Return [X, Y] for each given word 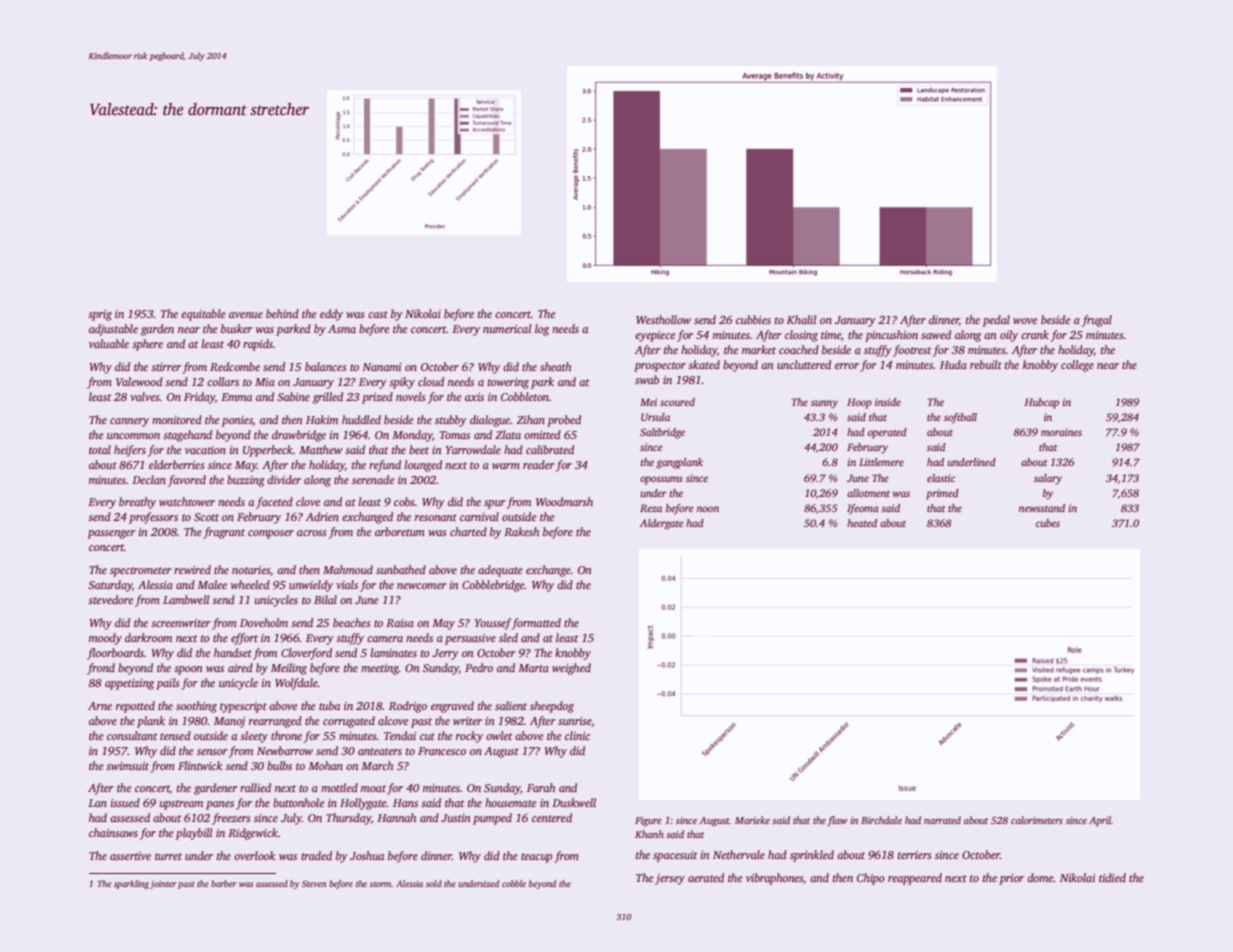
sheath [555, 366]
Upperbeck [268, 451]
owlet [499, 735]
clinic [577, 735]
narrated [942, 820]
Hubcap [1041, 403]
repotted [135, 707]
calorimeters [1037, 820]
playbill [194, 834]
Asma [342, 329]
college [1077, 366]
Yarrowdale [473, 449]
